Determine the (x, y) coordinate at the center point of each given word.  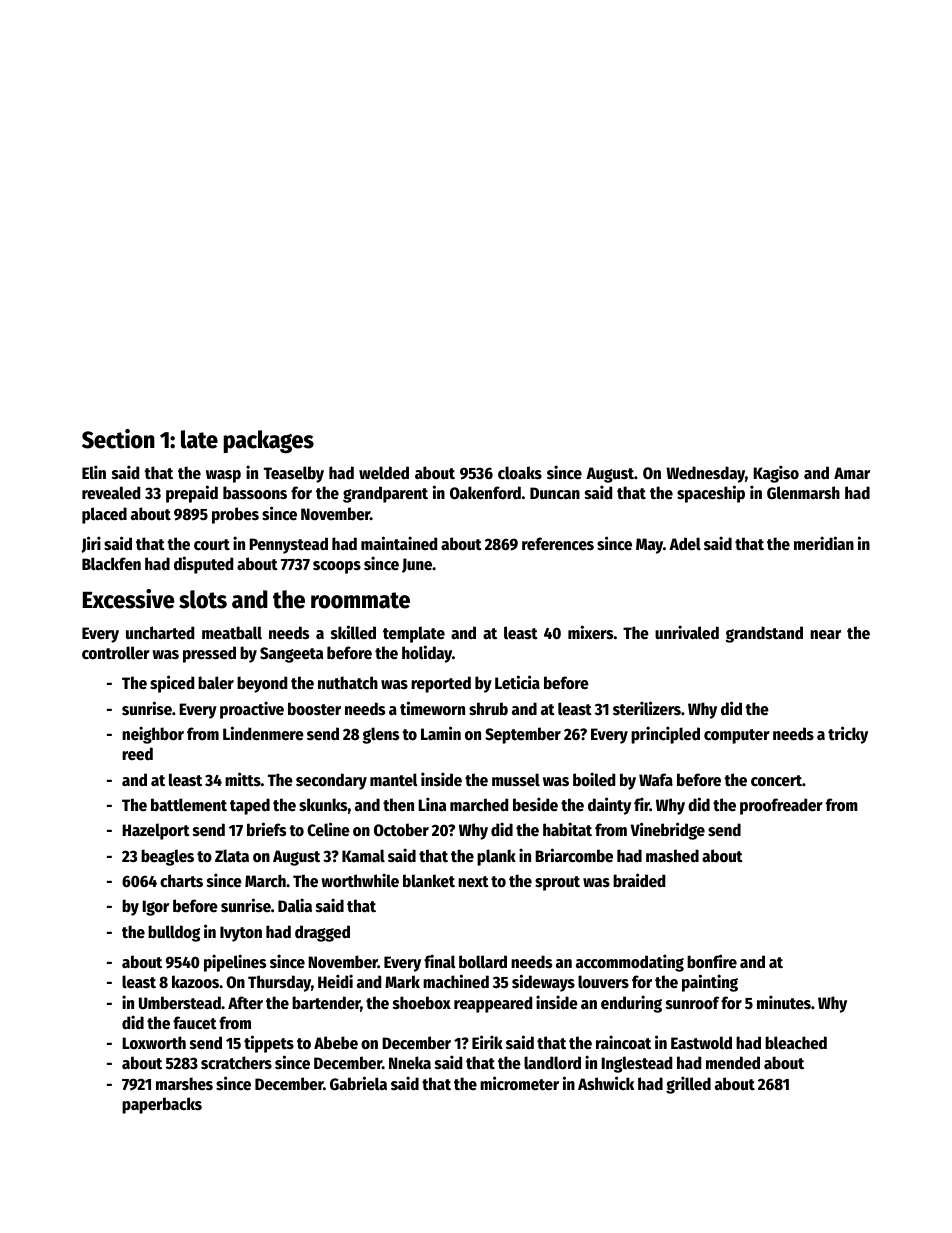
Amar (852, 473)
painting (710, 983)
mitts (243, 779)
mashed (672, 856)
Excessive (129, 599)
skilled (353, 632)
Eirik (487, 1042)
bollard (483, 962)
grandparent (385, 494)
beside (535, 804)
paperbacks (162, 1105)
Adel (685, 543)
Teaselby (294, 474)
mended (733, 1062)
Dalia (295, 905)
